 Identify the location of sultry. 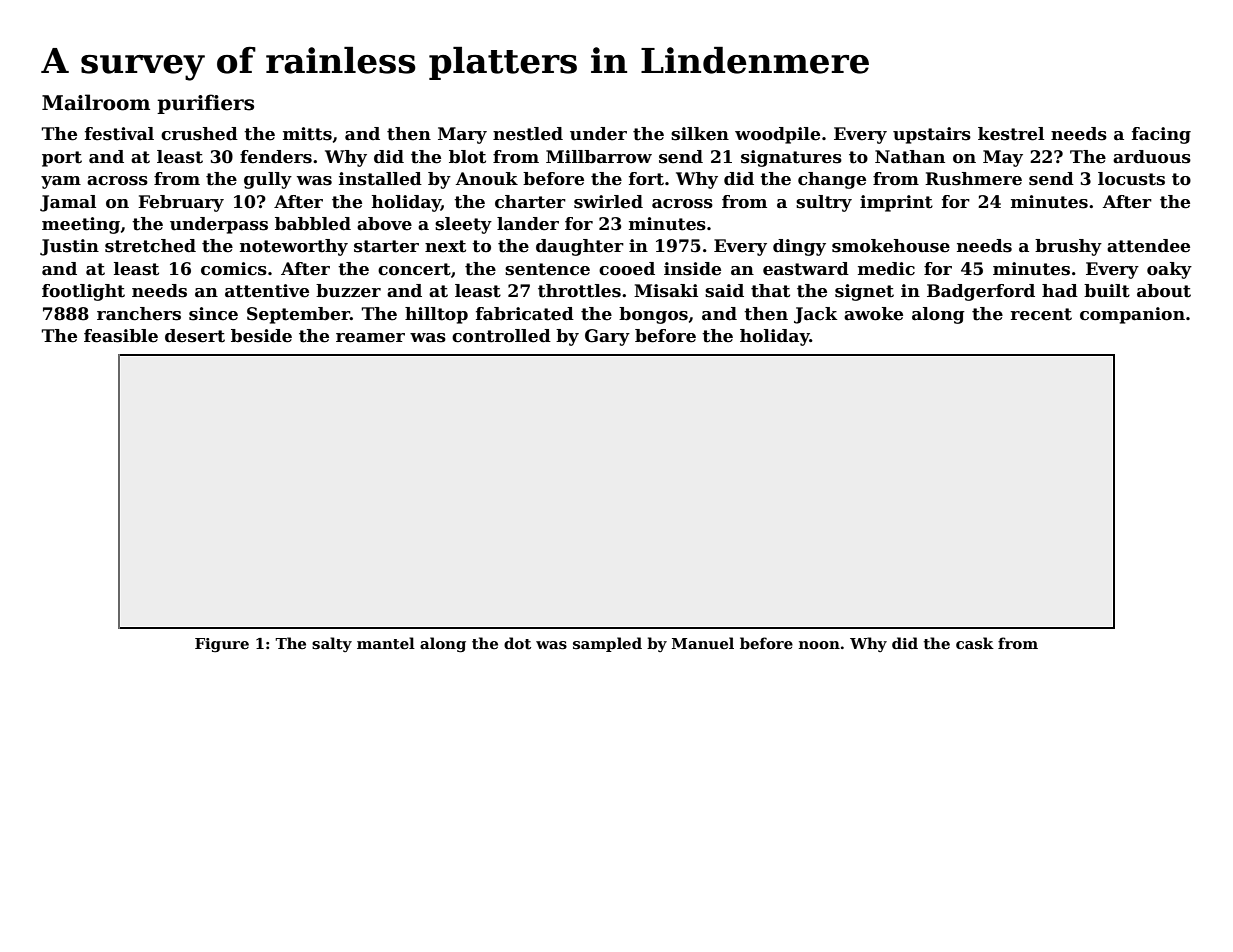
(824, 203).
